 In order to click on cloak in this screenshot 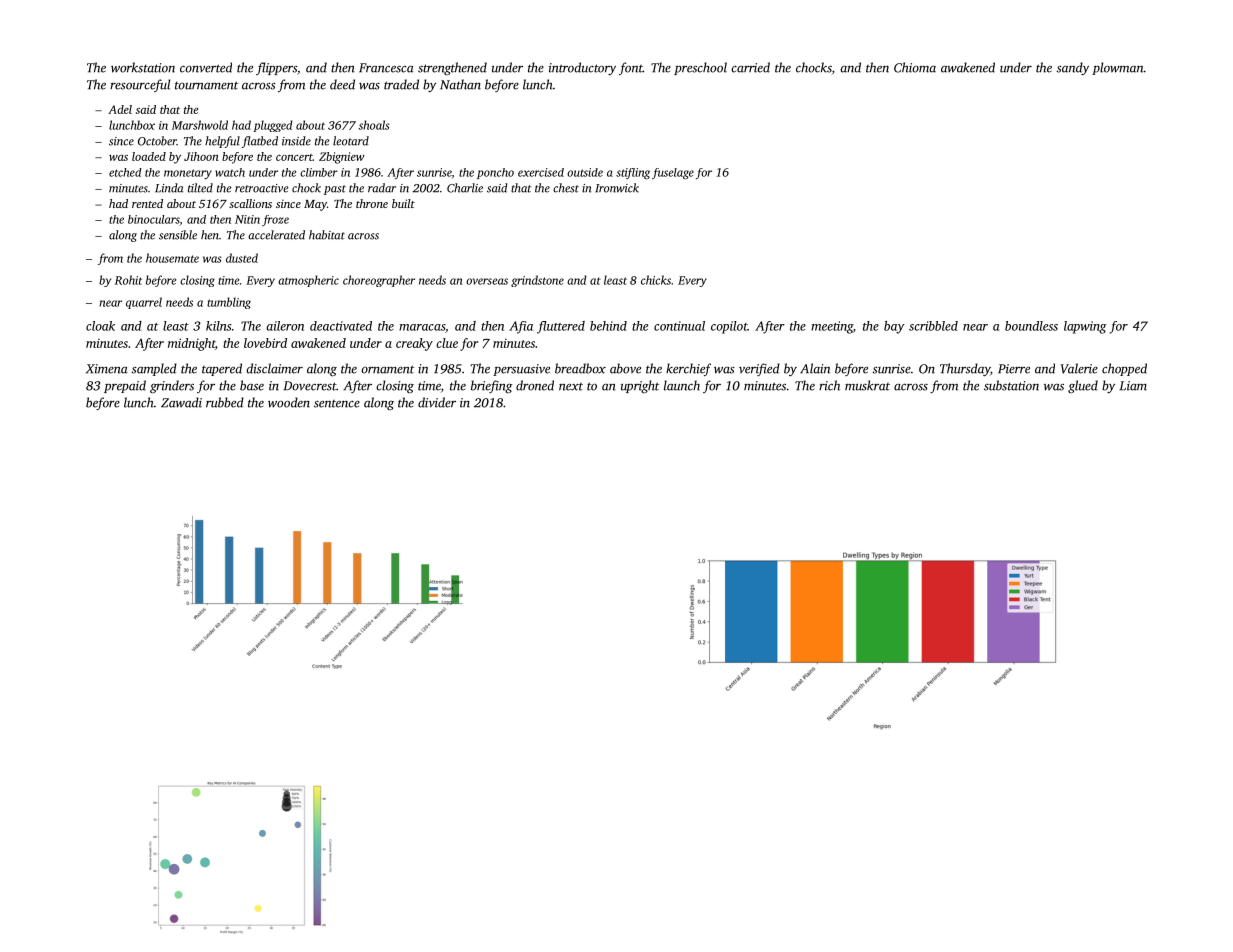, I will do `click(100, 326)`.
